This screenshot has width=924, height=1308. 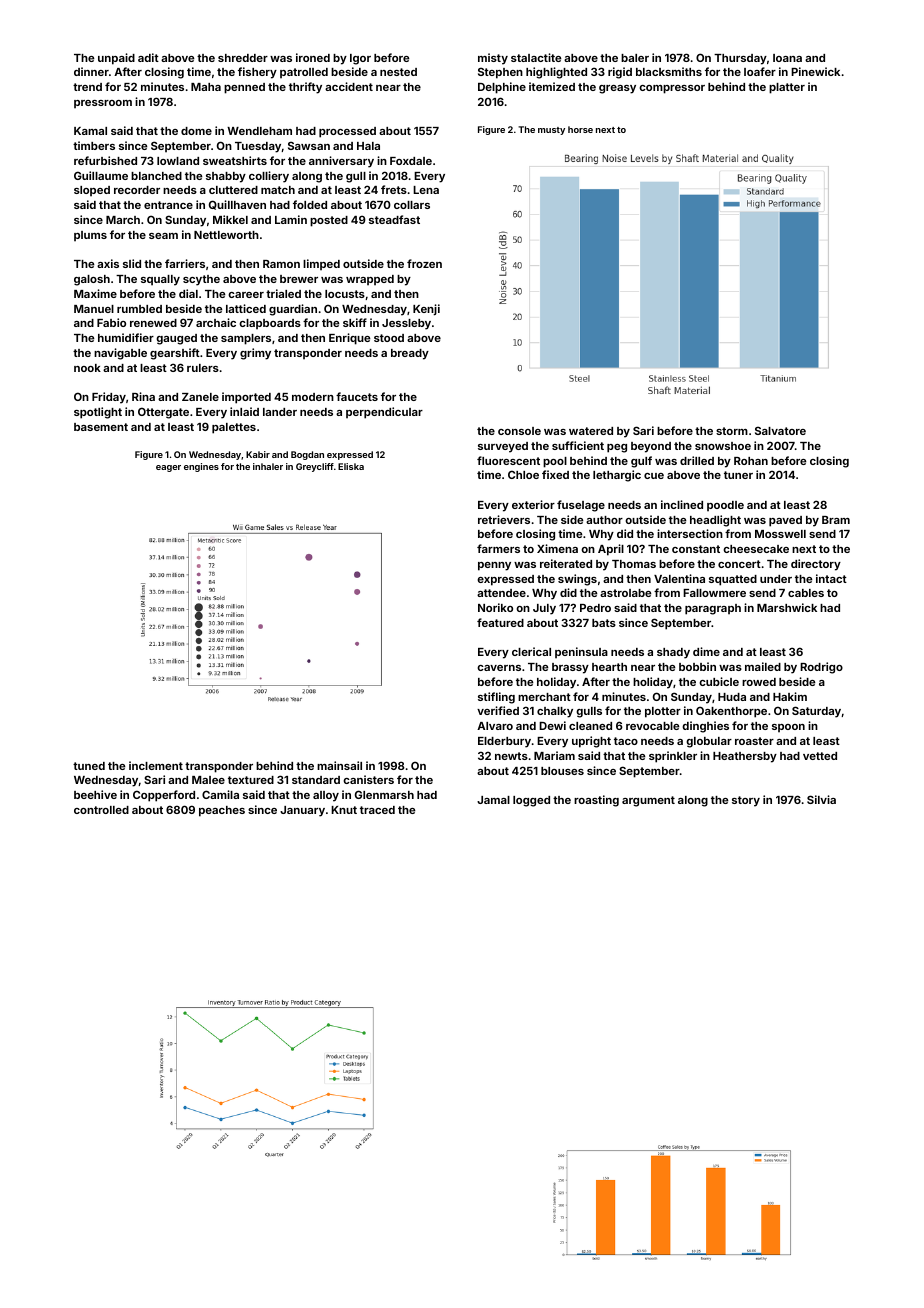 What do you see at coordinates (635, 58) in the screenshot?
I see `baler` at bounding box center [635, 58].
